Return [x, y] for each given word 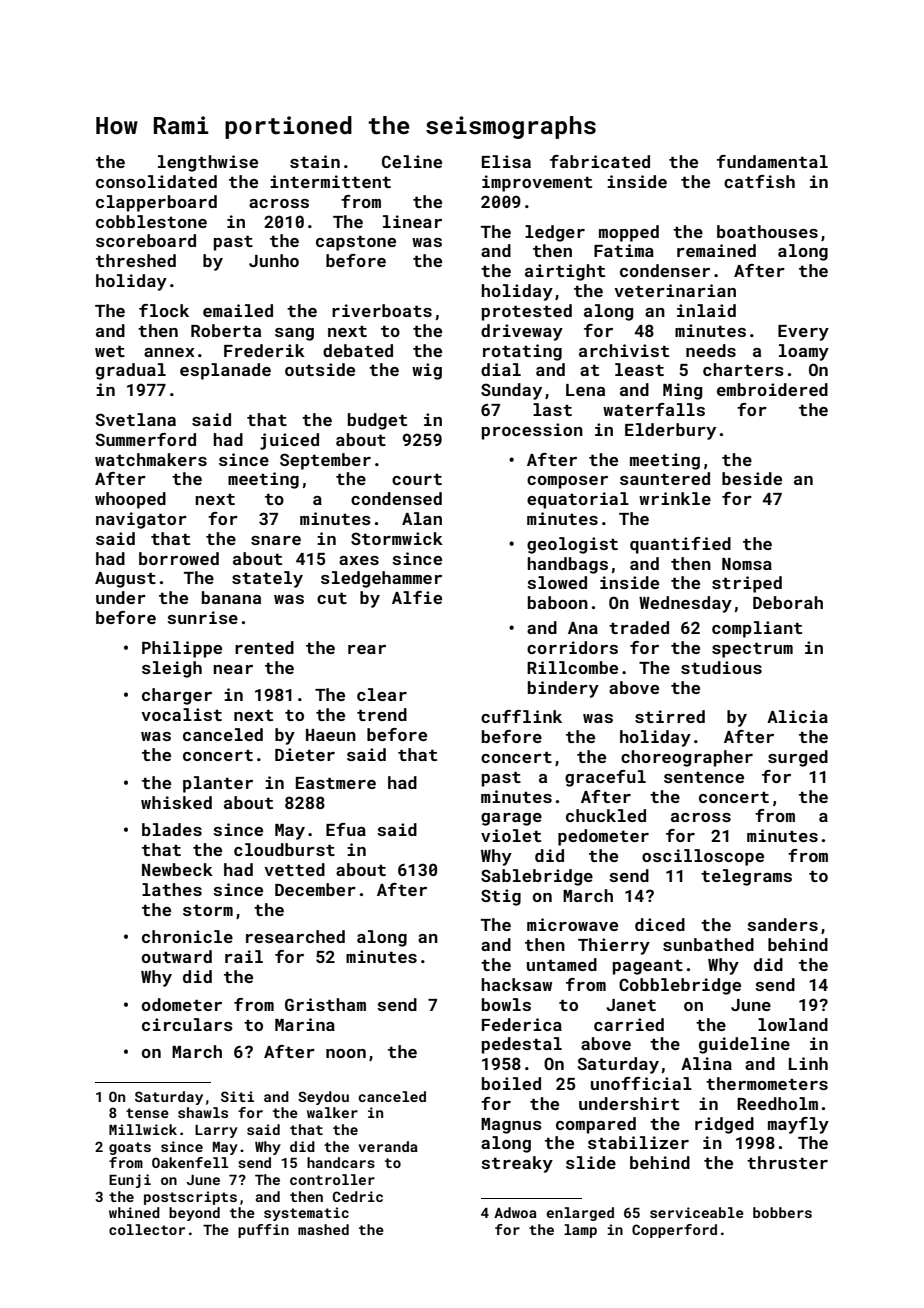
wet [110, 351]
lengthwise [208, 163]
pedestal [522, 1045]
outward [177, 956]
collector [147, 1229]
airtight [565, 272]
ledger [555, 233]
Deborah [788, 602]
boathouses [767, 231]
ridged [724, 1125]
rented [264, 647]
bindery [563, 689]
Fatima [624, 250]
